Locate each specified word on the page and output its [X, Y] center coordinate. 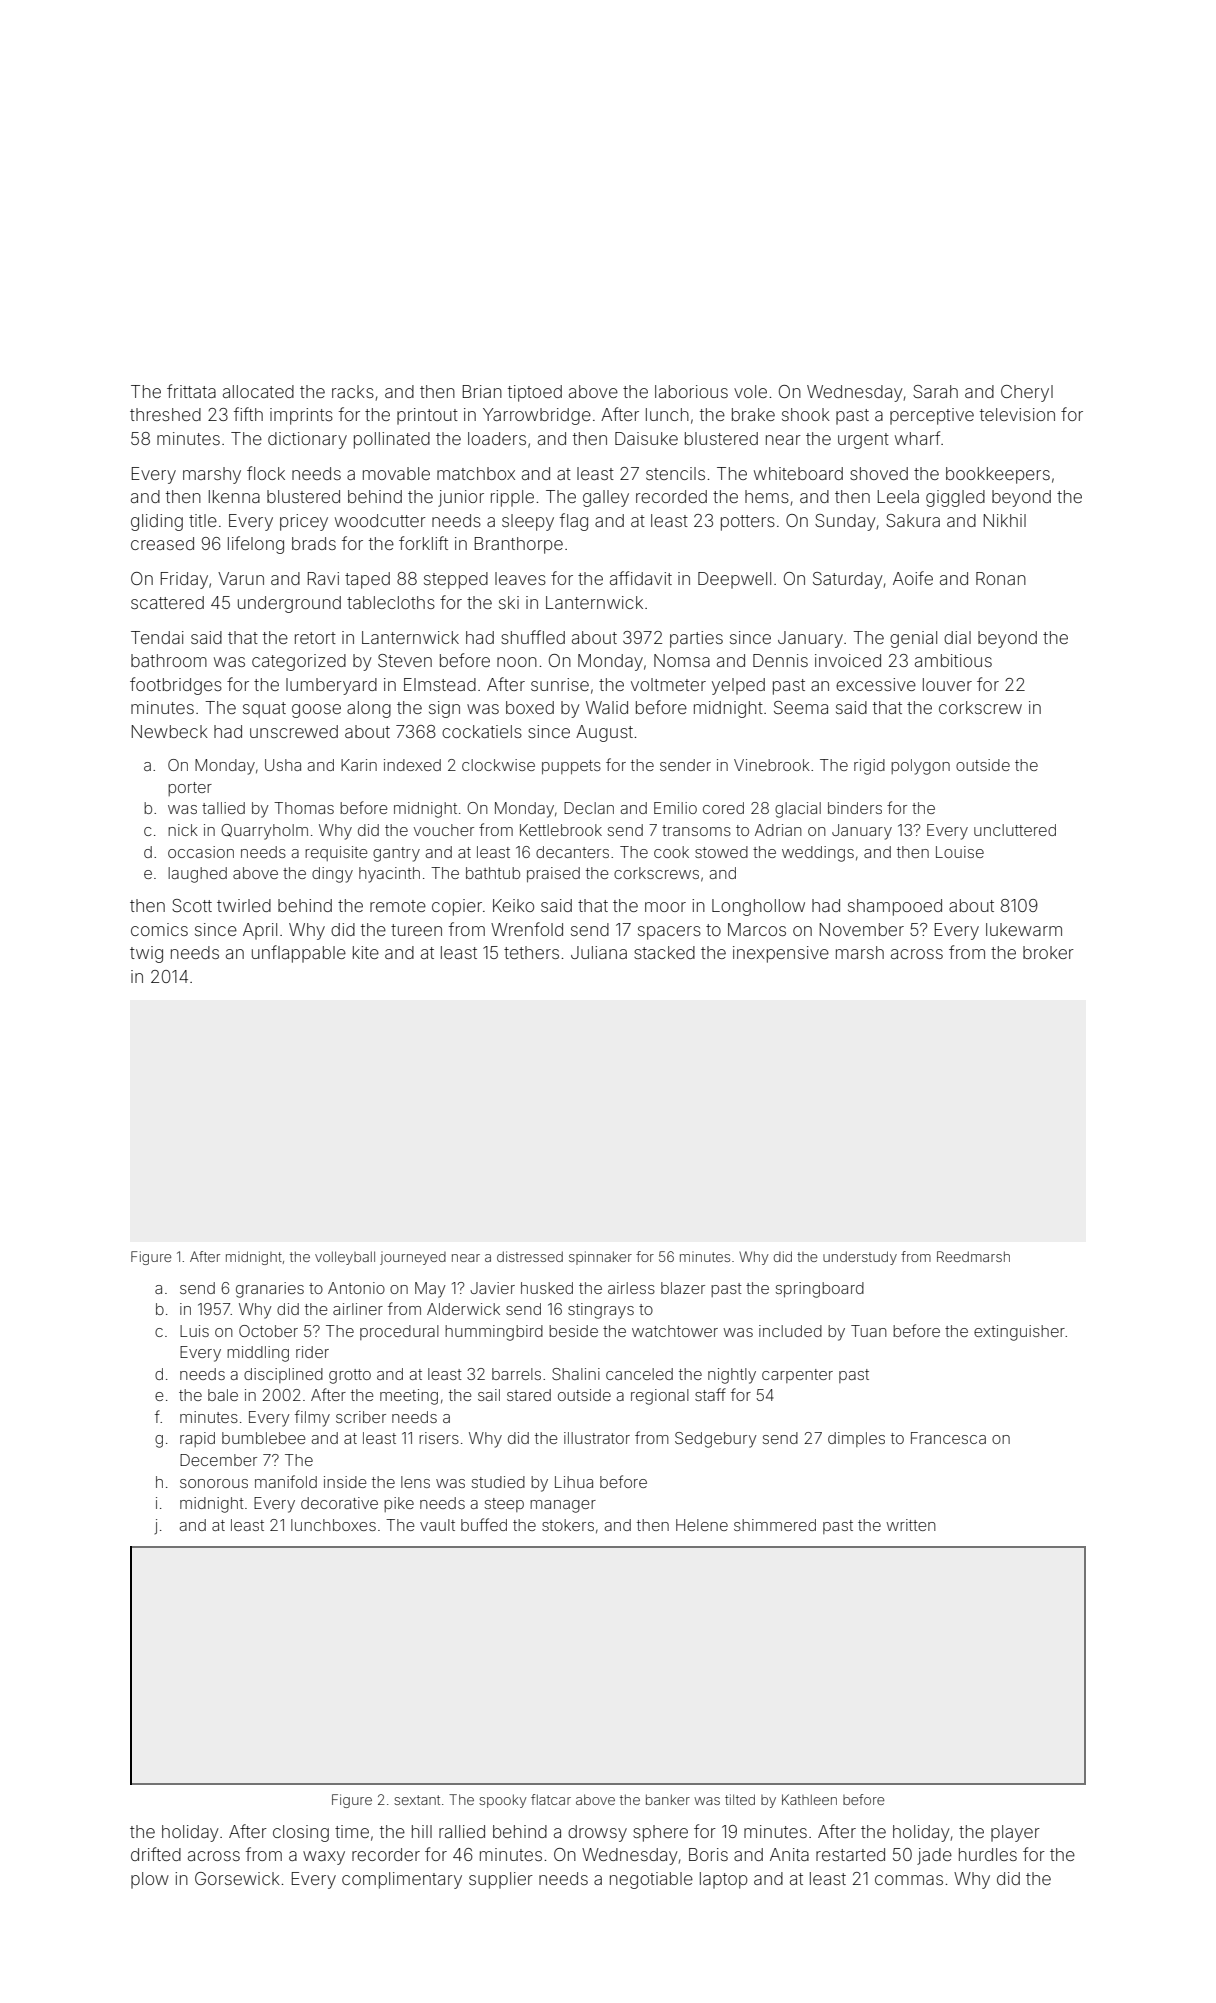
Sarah [935, 391]
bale [223, 1395]
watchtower [675, 1331]
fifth [248, 414]
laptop [724, 1880]
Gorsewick [237, 1878]
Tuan [869, 1331]
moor [665, 907]
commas [909, 1880]
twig [146, 954]
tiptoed [535, 393]
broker [1048, 952]
